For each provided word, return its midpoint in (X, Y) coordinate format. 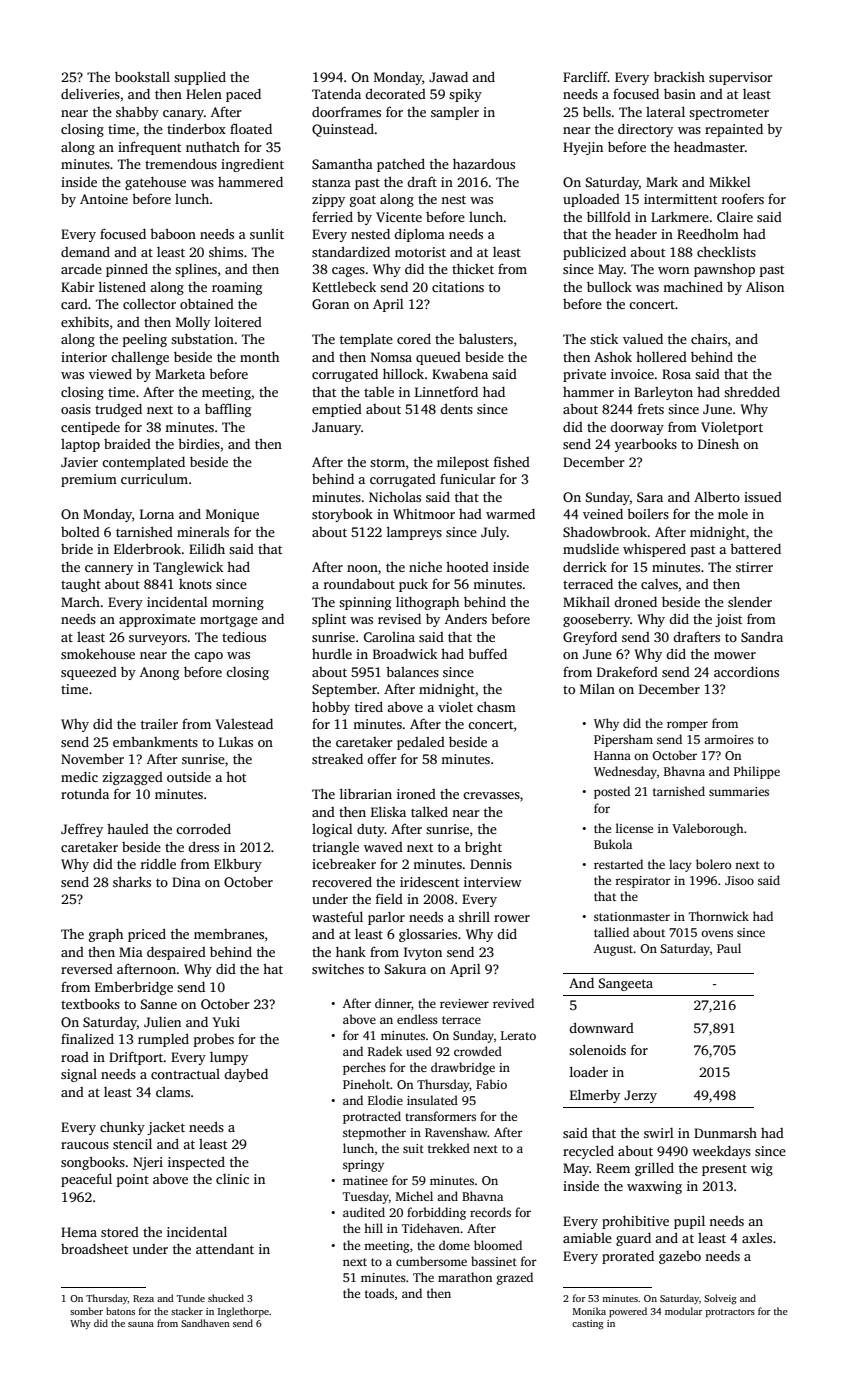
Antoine (104, 199)
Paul (729, 948)
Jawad (448, 77)
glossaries (428, 935)
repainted (734, 130)
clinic (232, 1179)
